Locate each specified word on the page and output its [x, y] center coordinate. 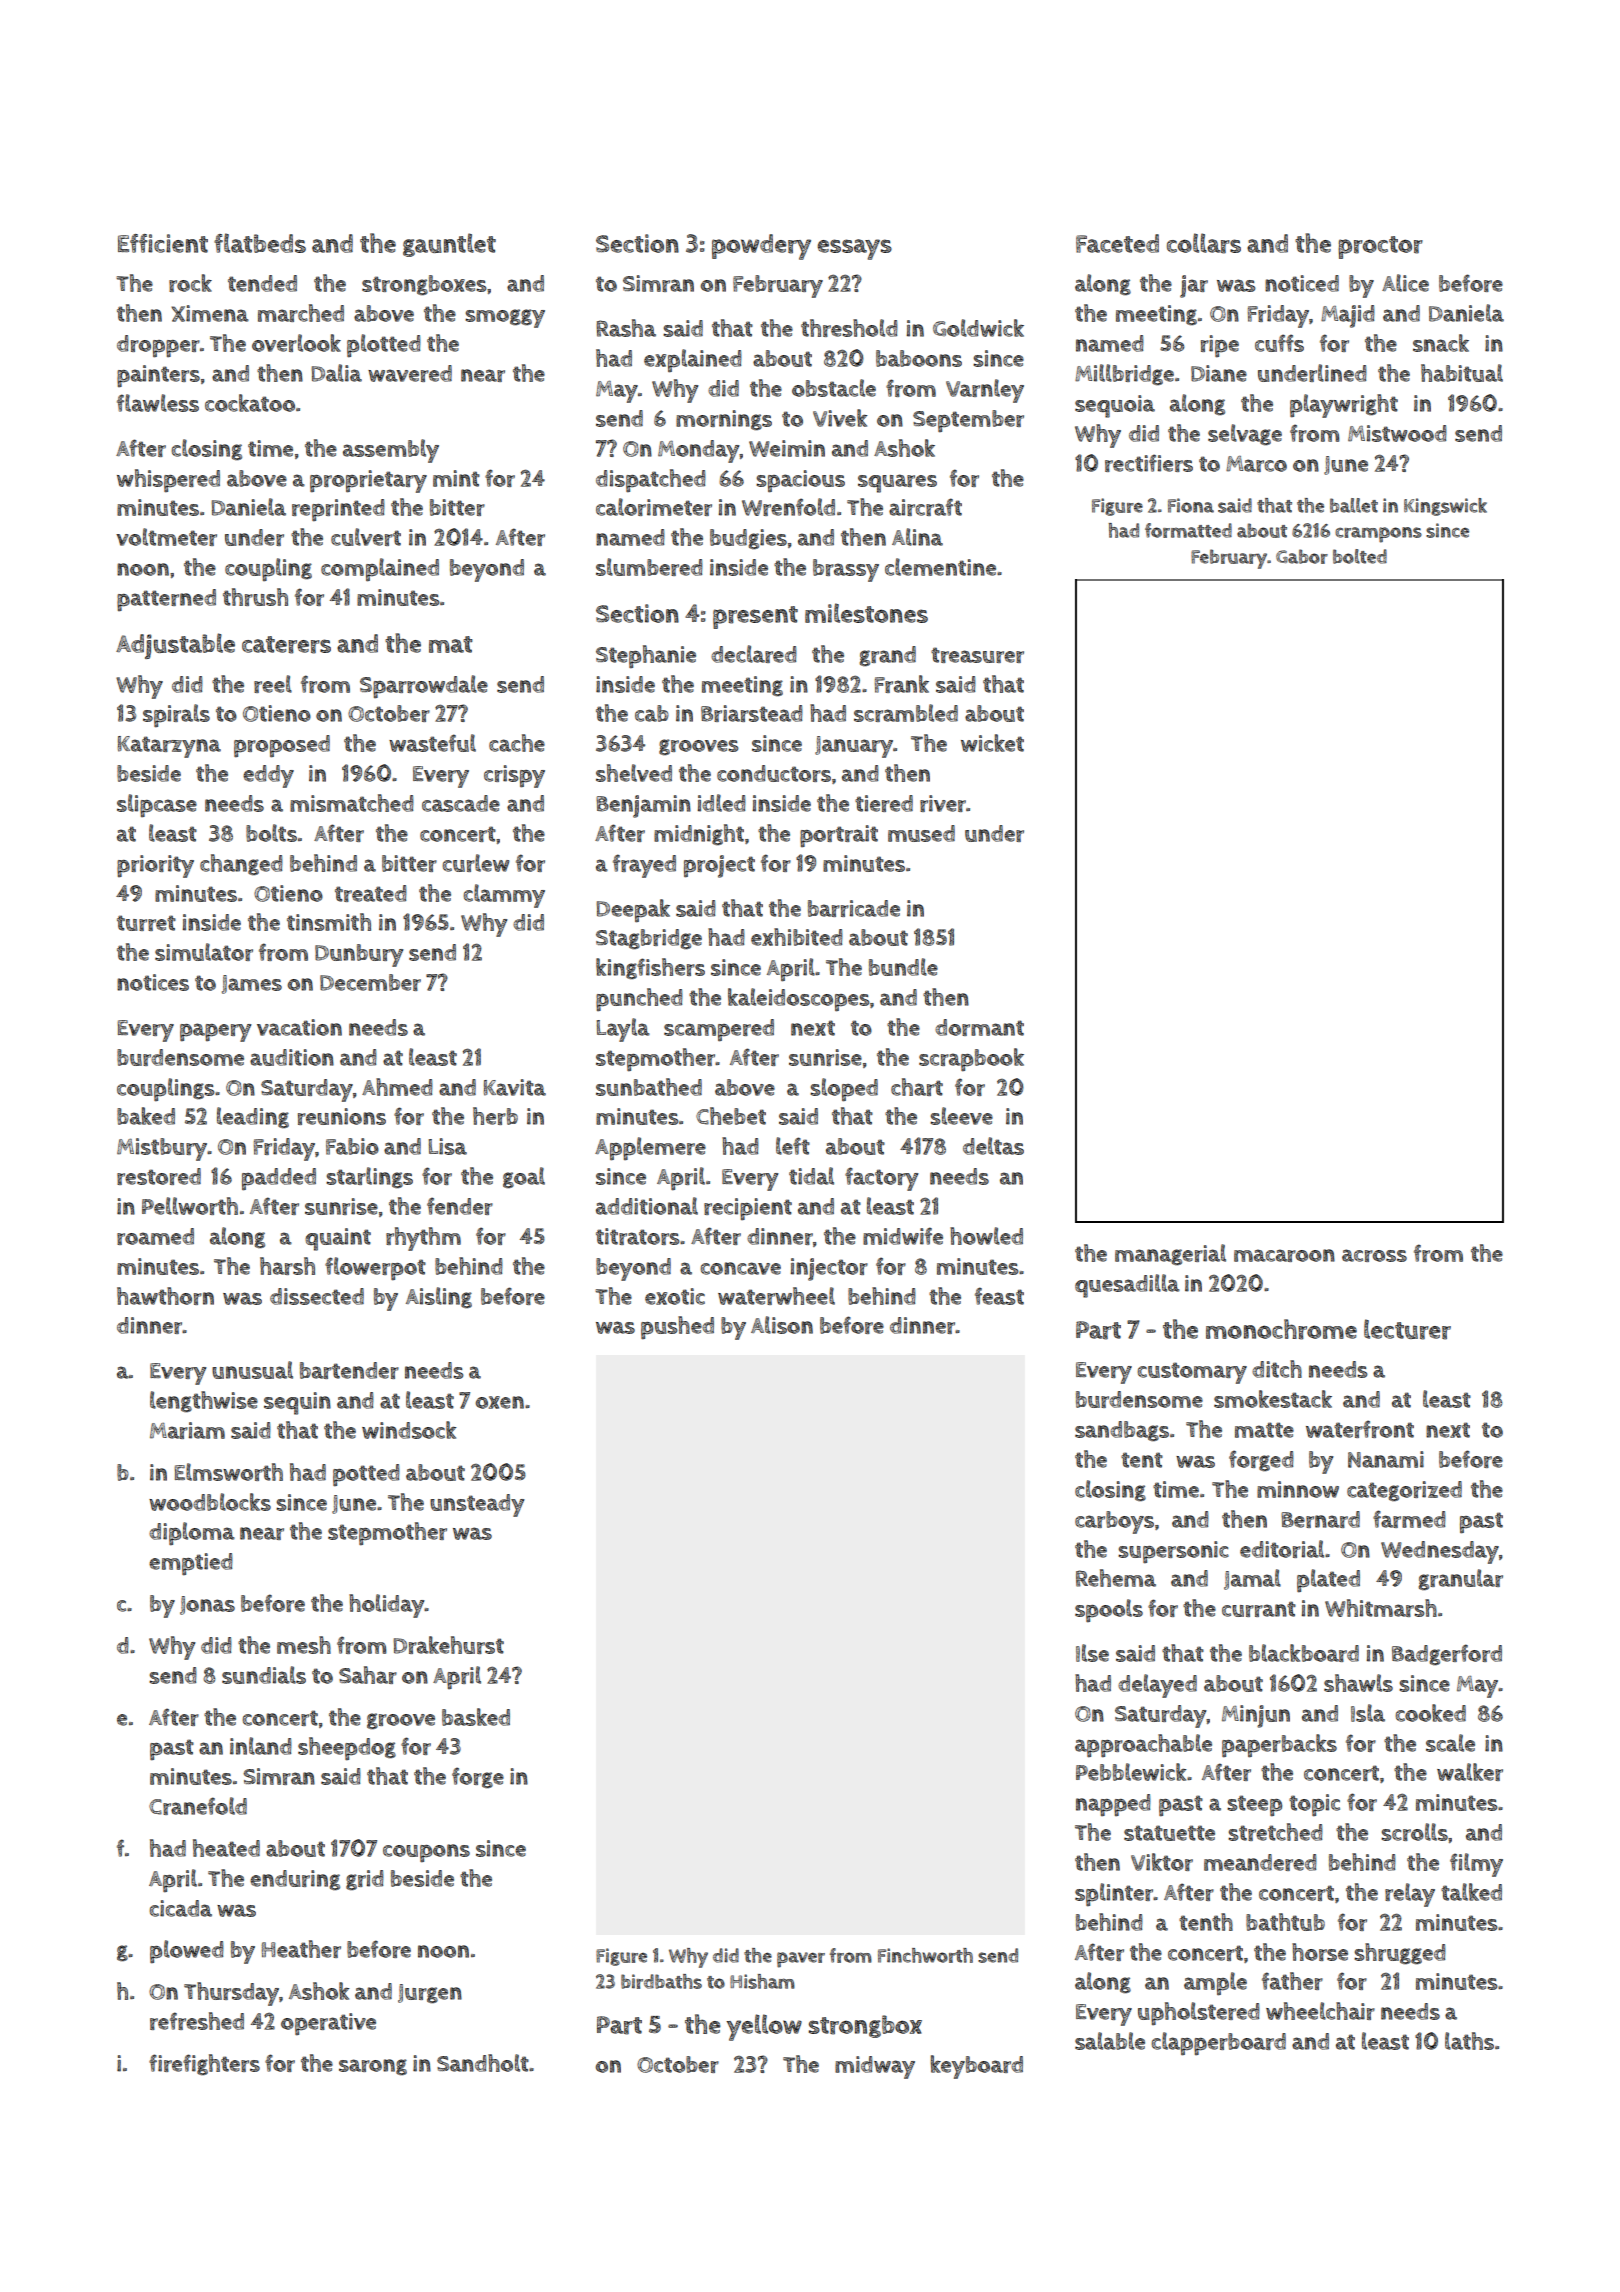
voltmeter [166, 537]
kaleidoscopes [799, 1000]
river [943, 803]
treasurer [977, 655]
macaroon [1284, 1255]
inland [261, 1746]
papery [216, 1032]
